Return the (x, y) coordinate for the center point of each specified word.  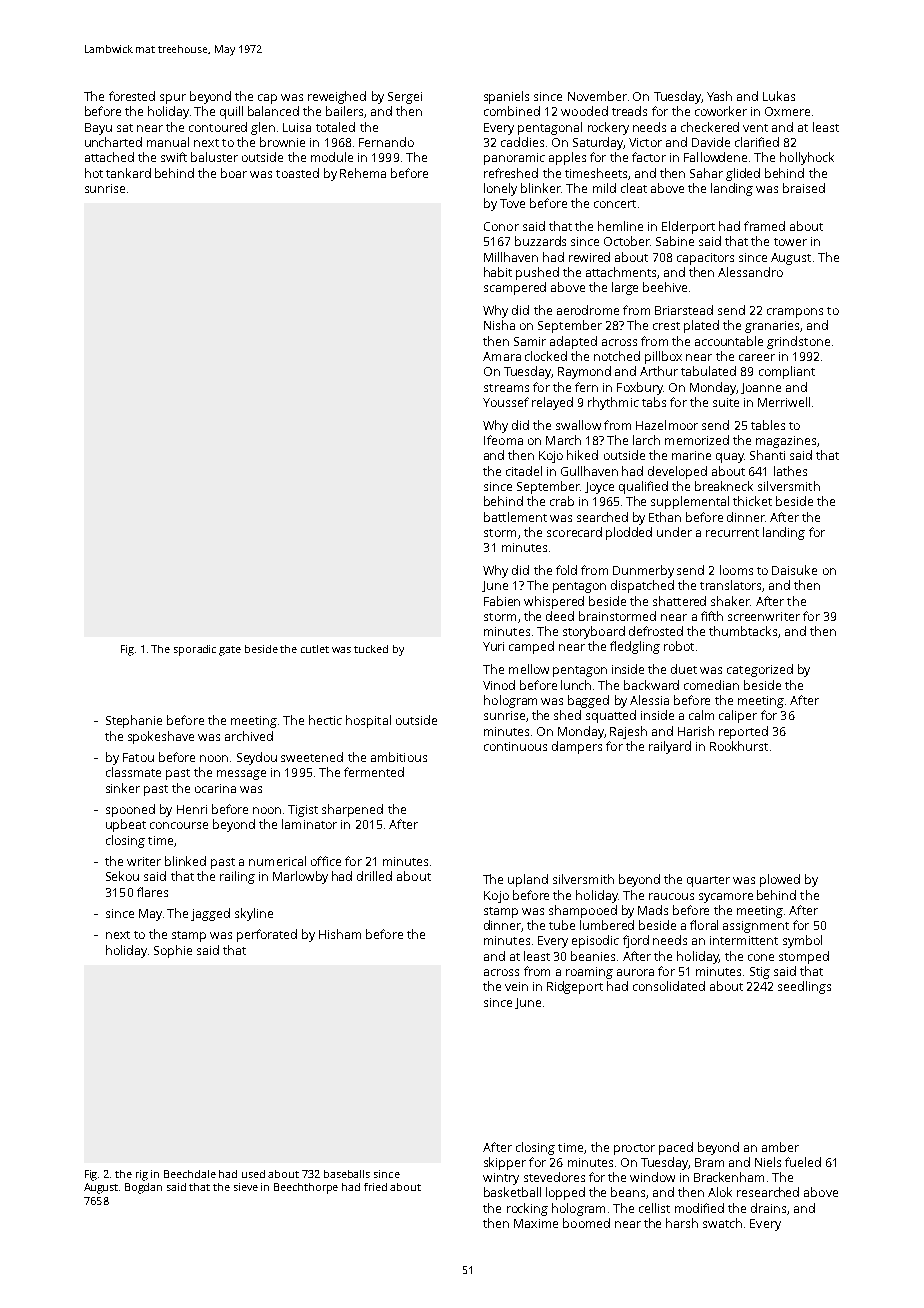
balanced (273, 111)
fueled (803, 1162)
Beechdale (190, 1174)
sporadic (195, 650)
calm (701, 715)
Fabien (502, 601)
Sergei (405, 98)
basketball (512, 1192)
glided (743, 174)
